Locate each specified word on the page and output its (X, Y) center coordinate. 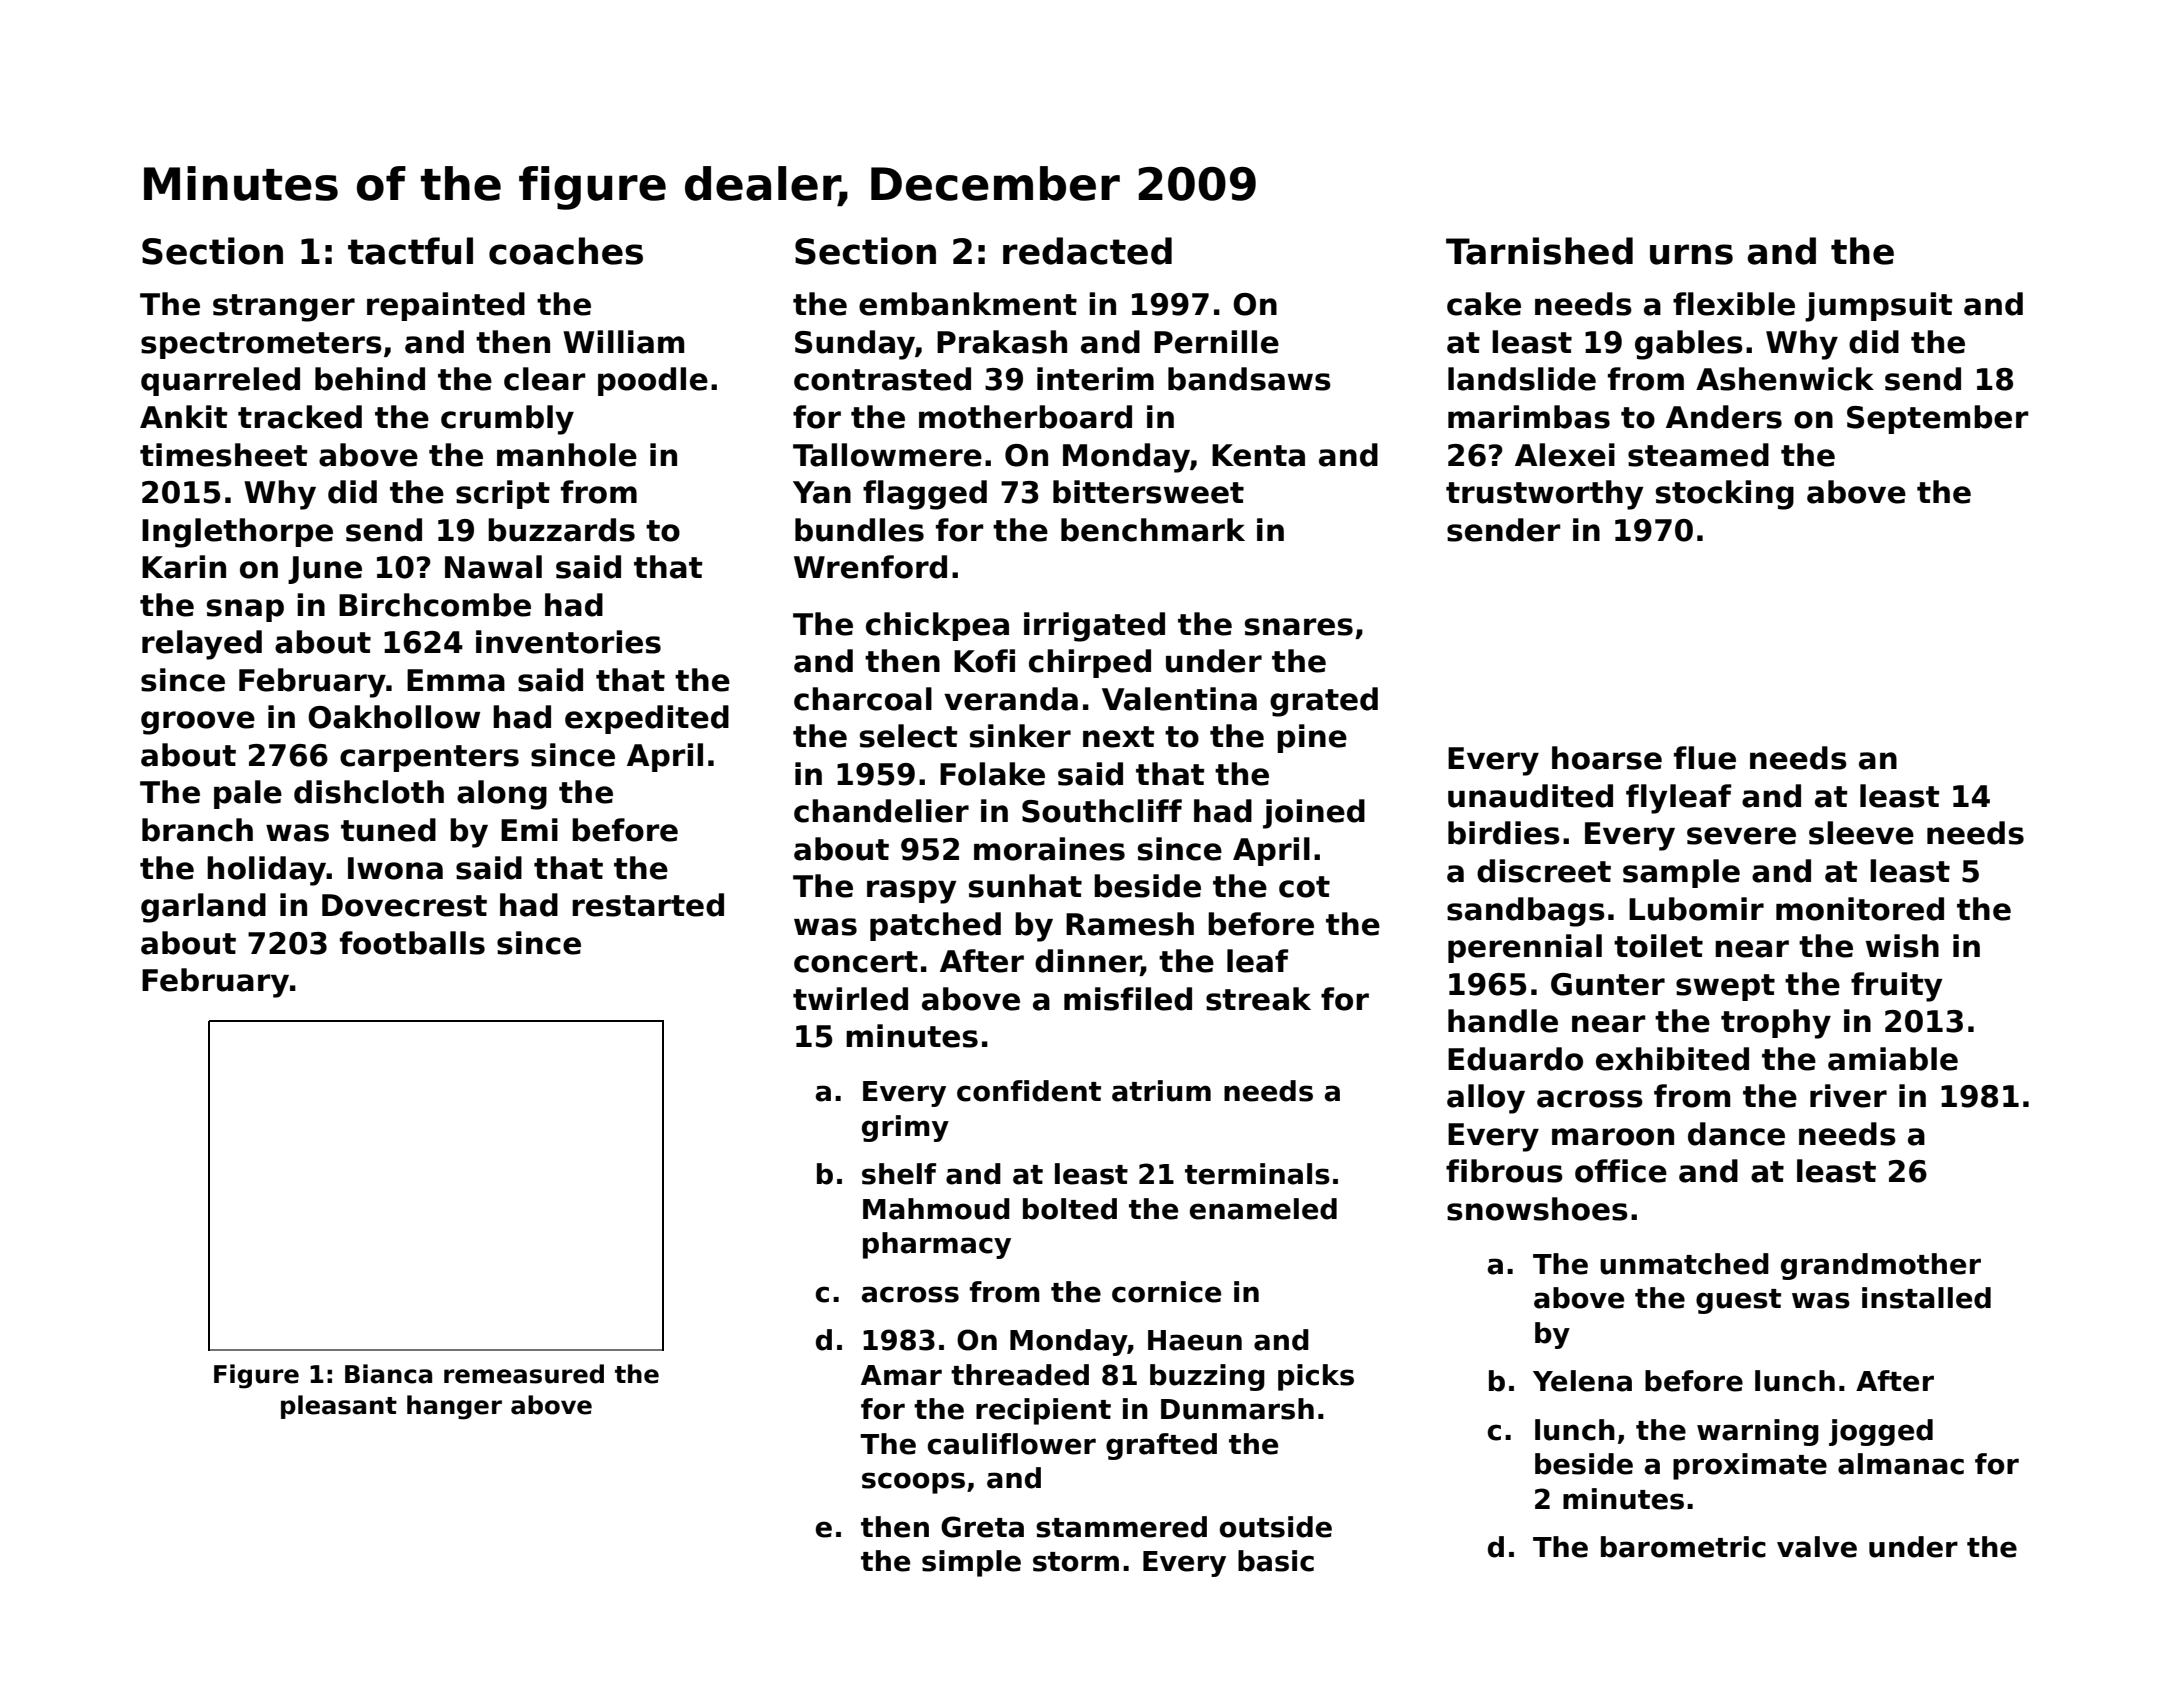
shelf (899, 1174)
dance (1736, 1134)
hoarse (1607, 758)
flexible (1734, 304)
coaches (566, 251)
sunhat (1025, 886)
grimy (905, 1128)
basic (1276, 1561)
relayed (202, 645)
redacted (1087, 251)
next (1118, 737)
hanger (454, 1407)
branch (197, 830)
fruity (1896, 987)
